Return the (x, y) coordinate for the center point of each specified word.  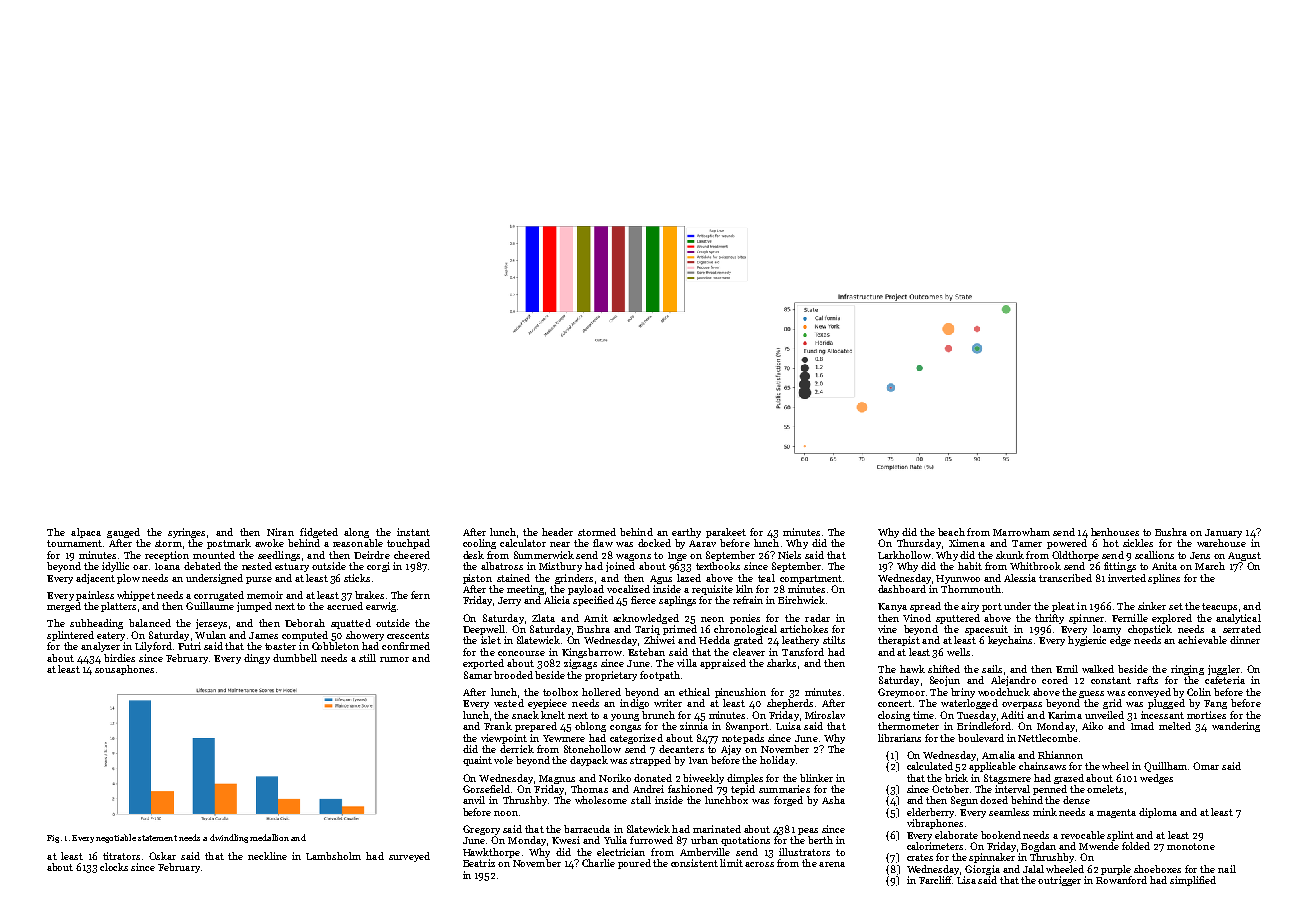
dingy (257, 659)
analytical (1238, 619)
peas (808, 831)
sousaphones (124, 670)
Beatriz (479, 863)
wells (958, 652)
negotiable (116, 838)
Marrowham (1021, 532)
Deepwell (484, 630)
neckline (267, 856)
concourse (521, 653)
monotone (1191, 846)
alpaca (86, 533)
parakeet (726, 533)
